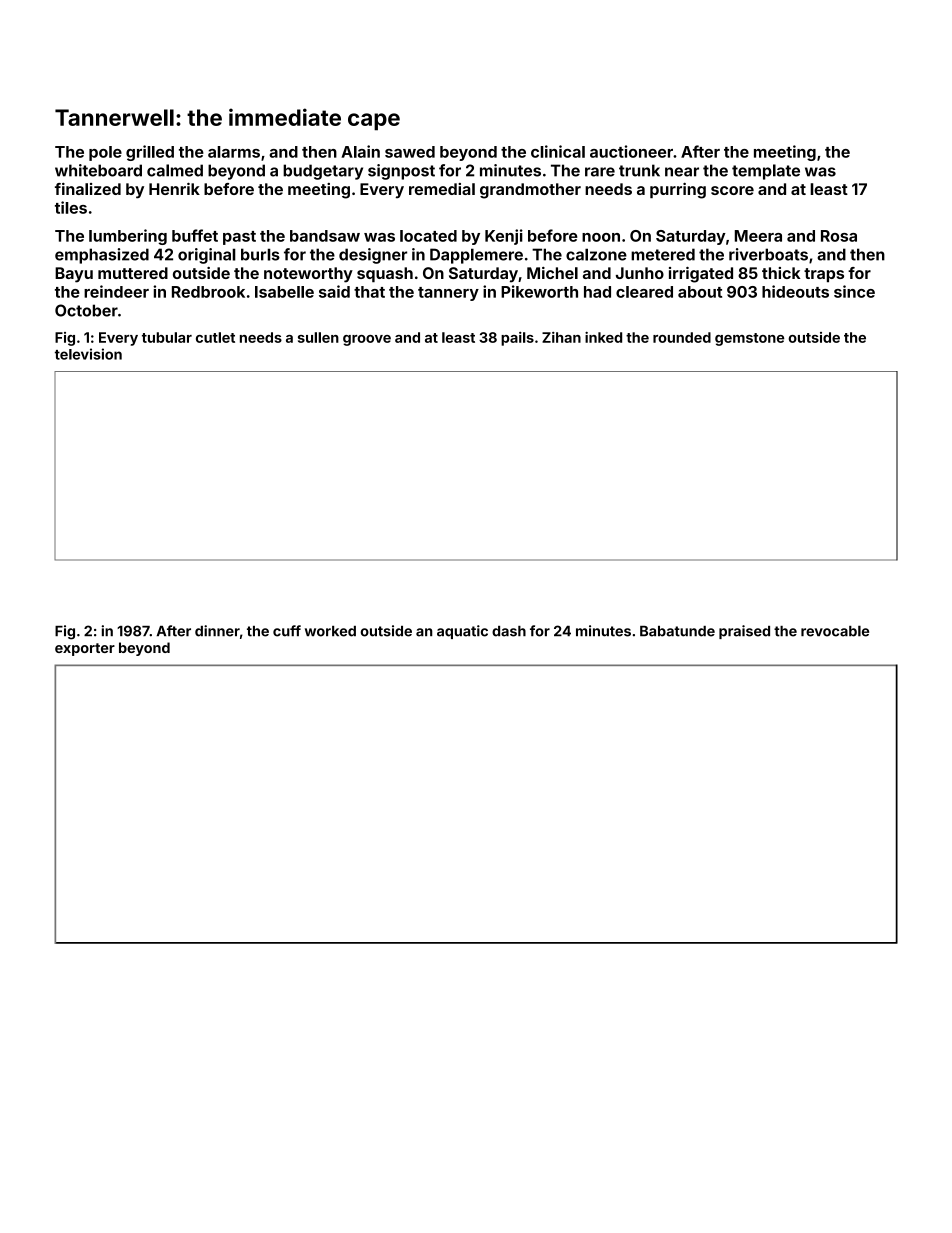  I want to click on cuff, so click(287, 631).
